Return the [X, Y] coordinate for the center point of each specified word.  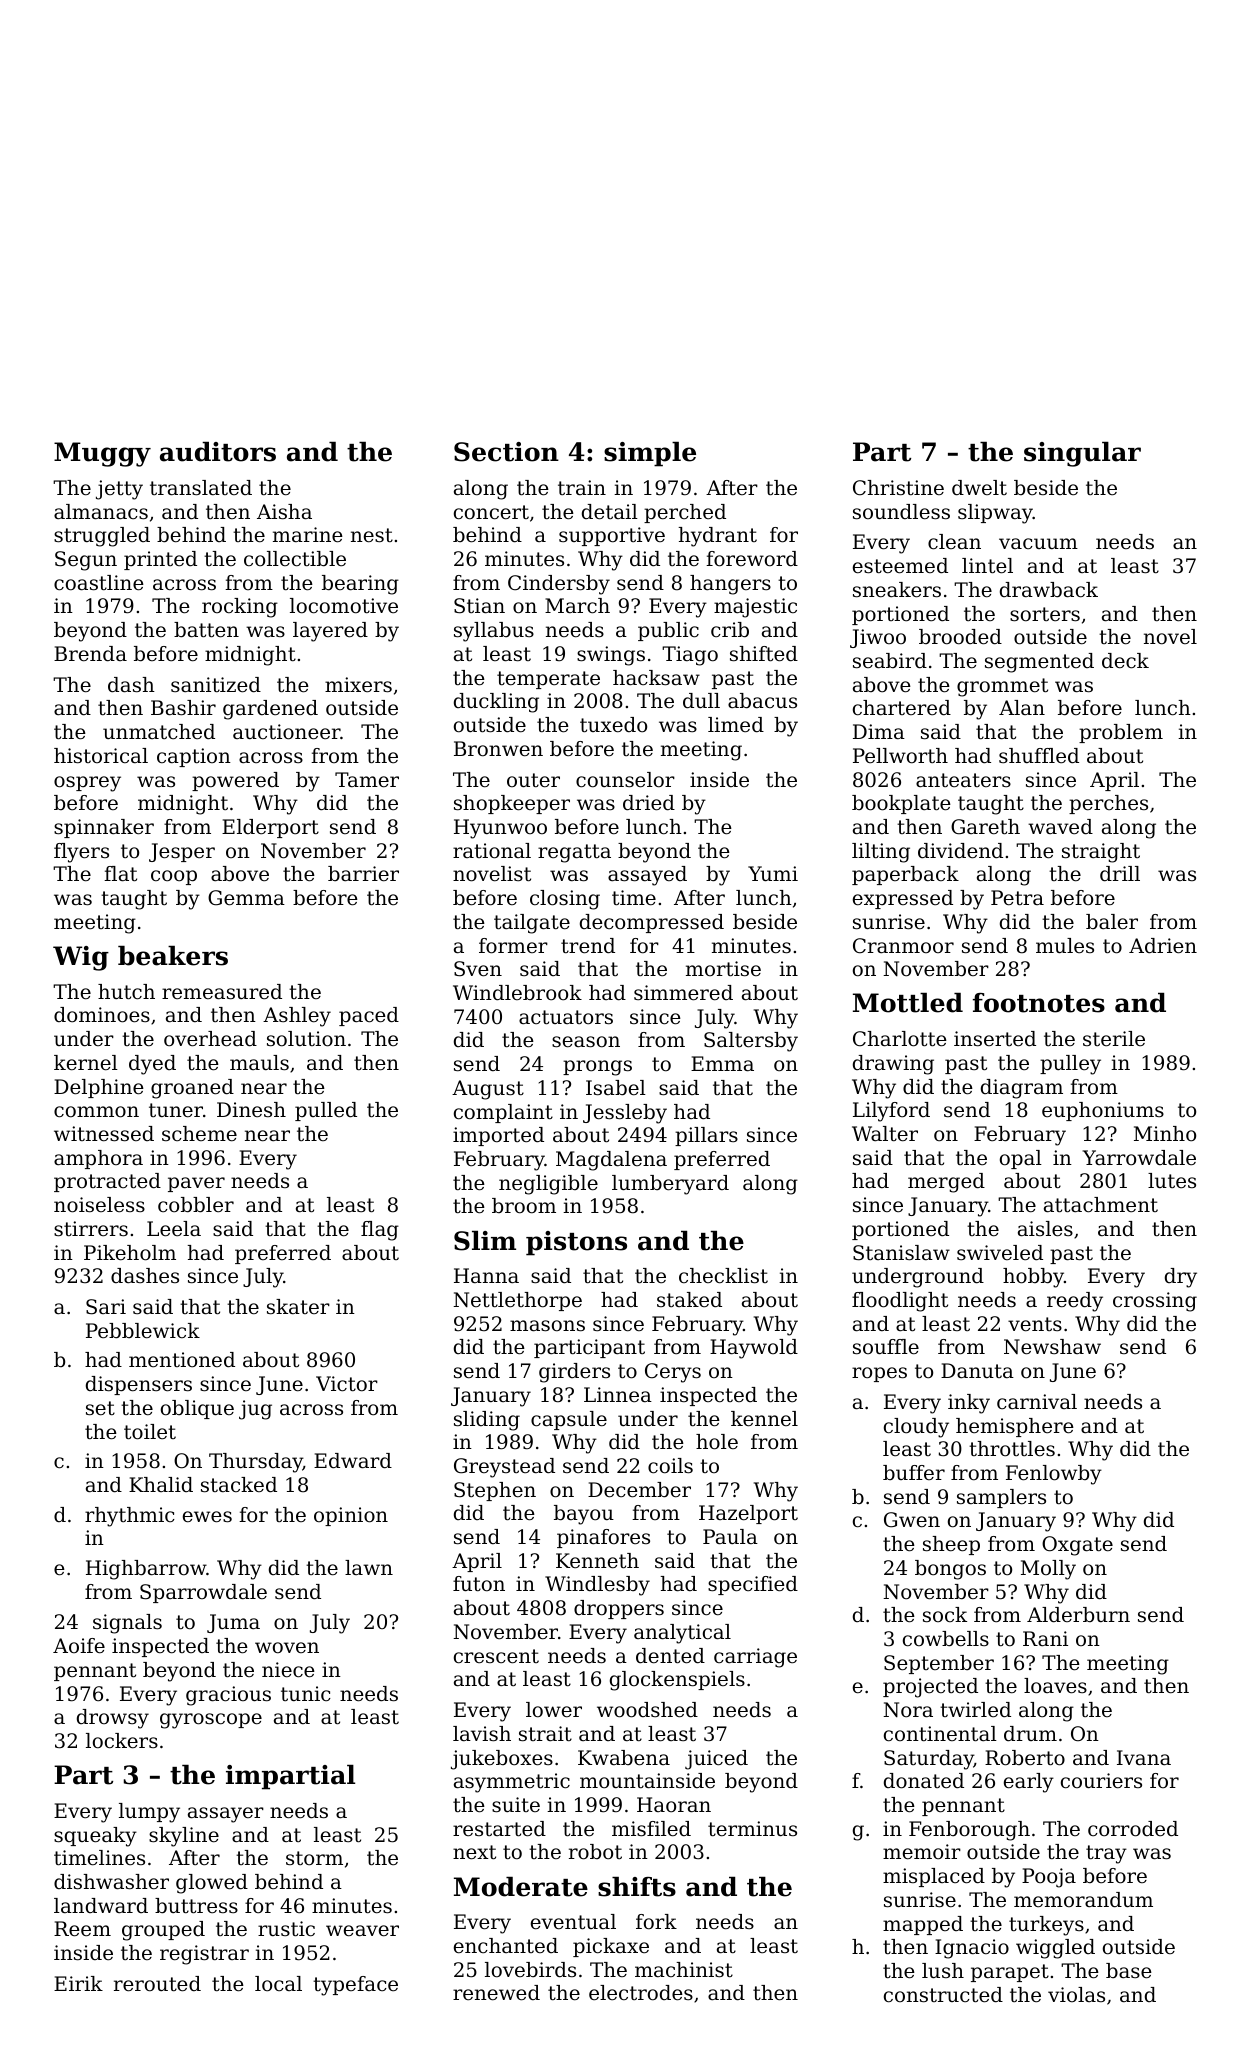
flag [380, 1231]
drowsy [113, 1719]
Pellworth [900, 756]
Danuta [977, 1371]
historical [101, 755]
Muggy [102, 454]
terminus [752, 1829]
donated [924, 1781]
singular [1082, 454]
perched [685, 513]
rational [492, 851]
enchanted [506, 1946]
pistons [576, 1243]
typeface [355, 1986]
